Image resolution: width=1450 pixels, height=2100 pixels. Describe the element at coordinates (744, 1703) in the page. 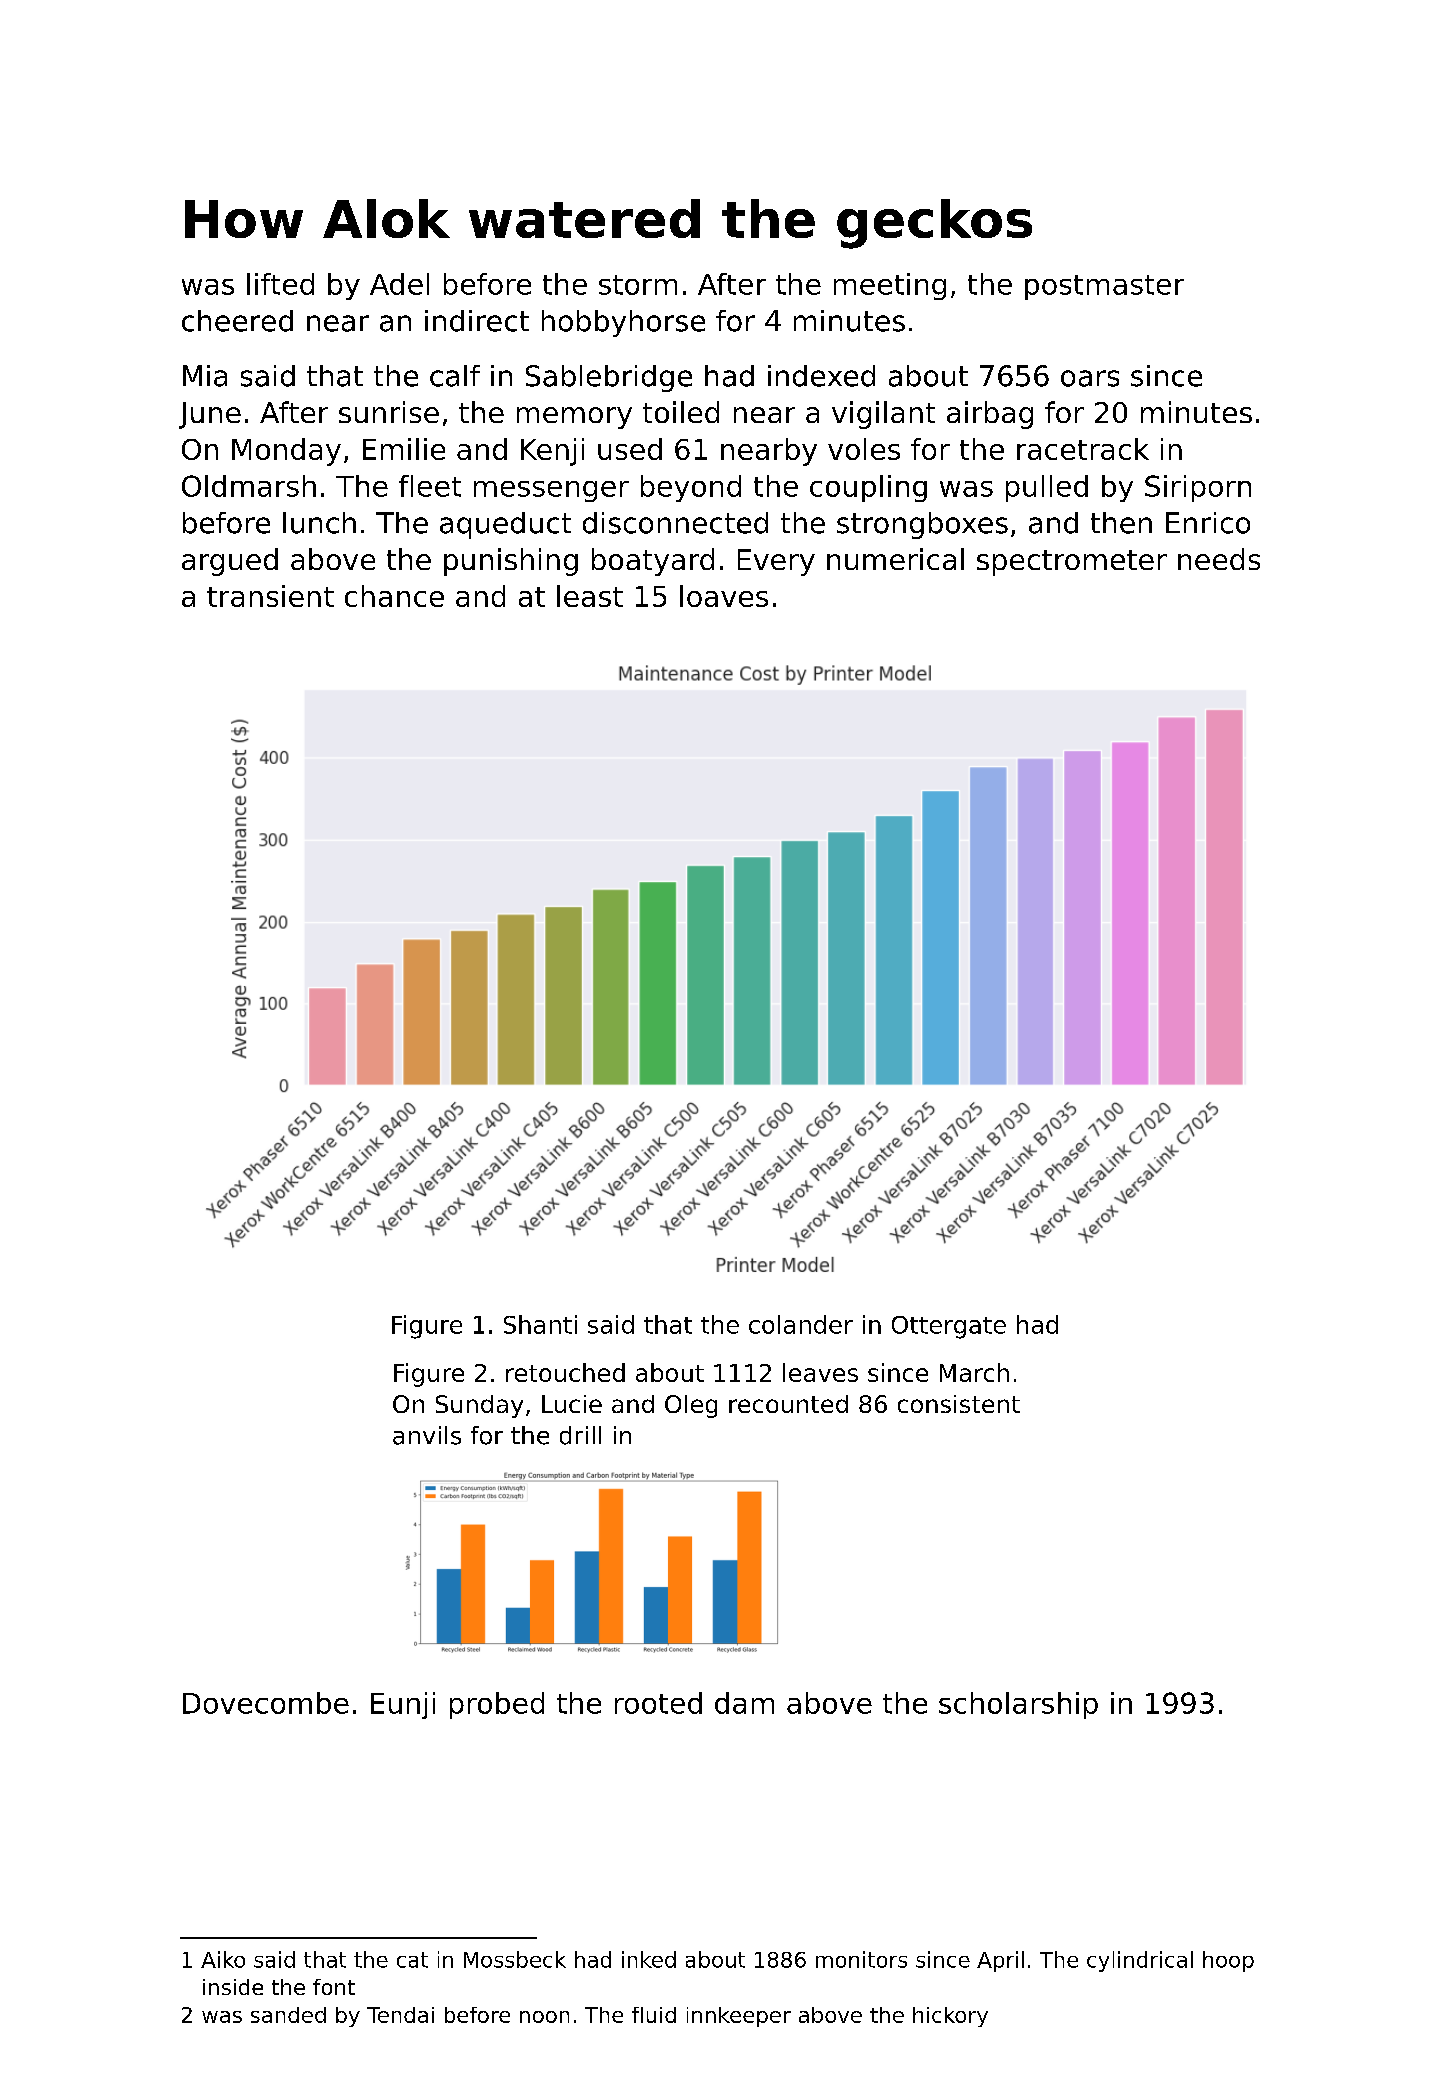

I see `dam` at that location.
